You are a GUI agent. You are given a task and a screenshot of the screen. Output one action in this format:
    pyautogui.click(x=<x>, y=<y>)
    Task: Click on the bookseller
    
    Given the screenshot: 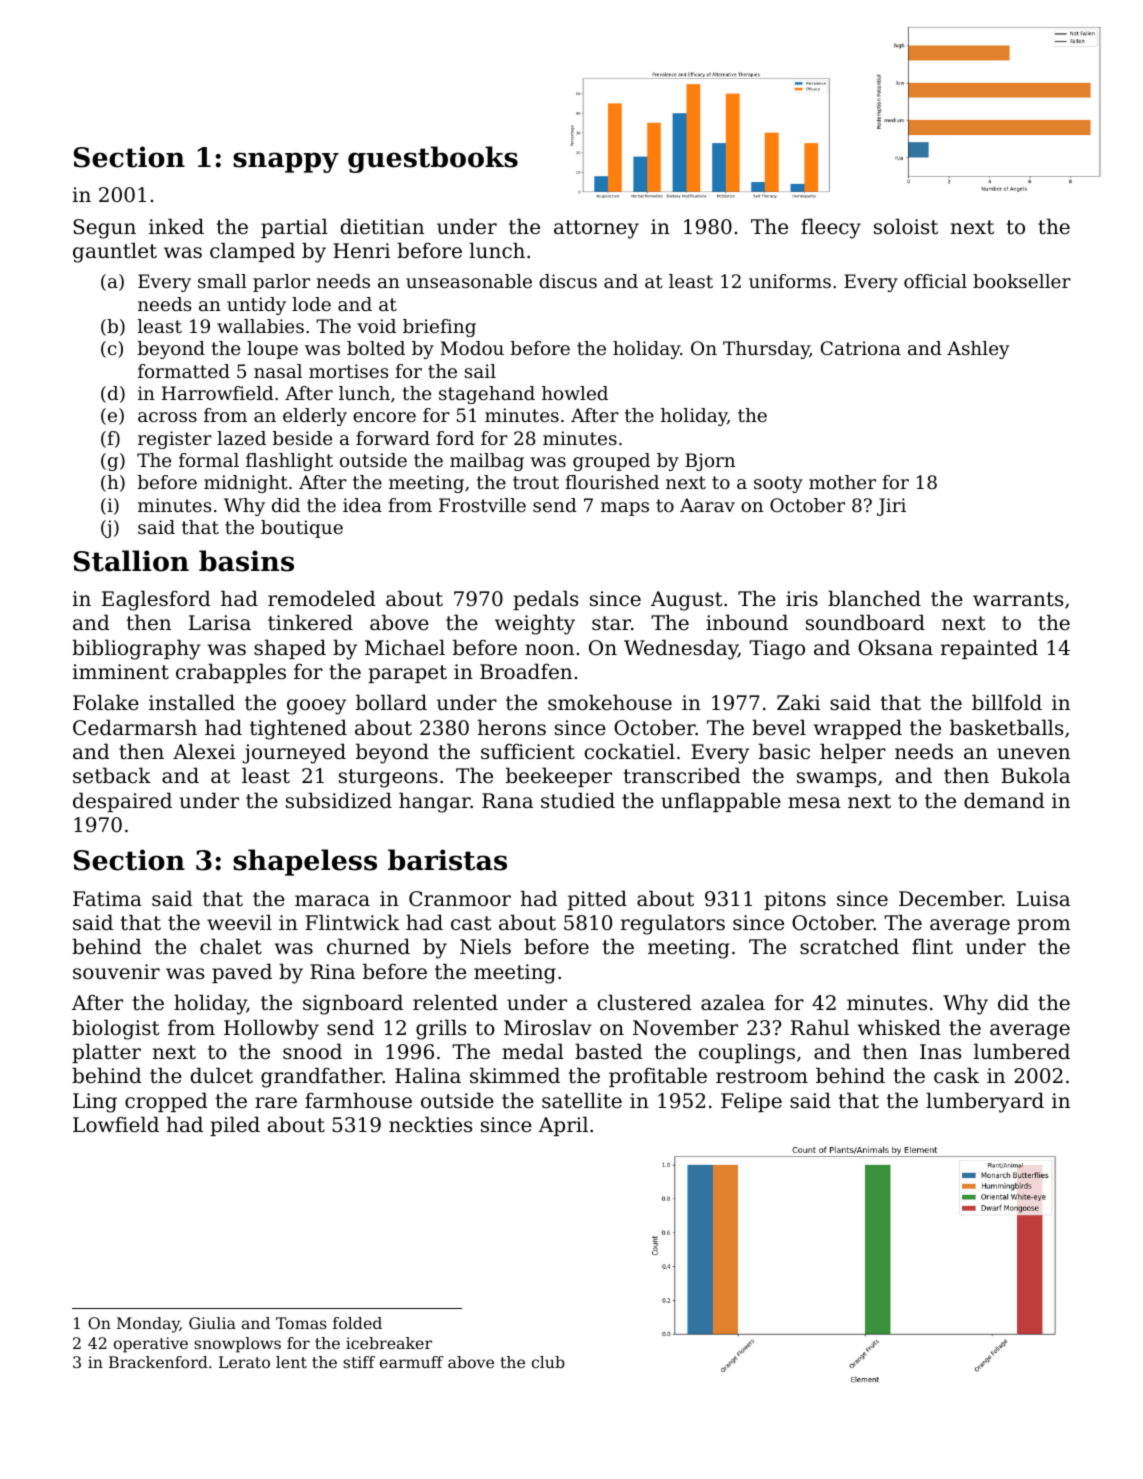 What is the action you would take?
    pyautogui.click(x=1022, y=281)
